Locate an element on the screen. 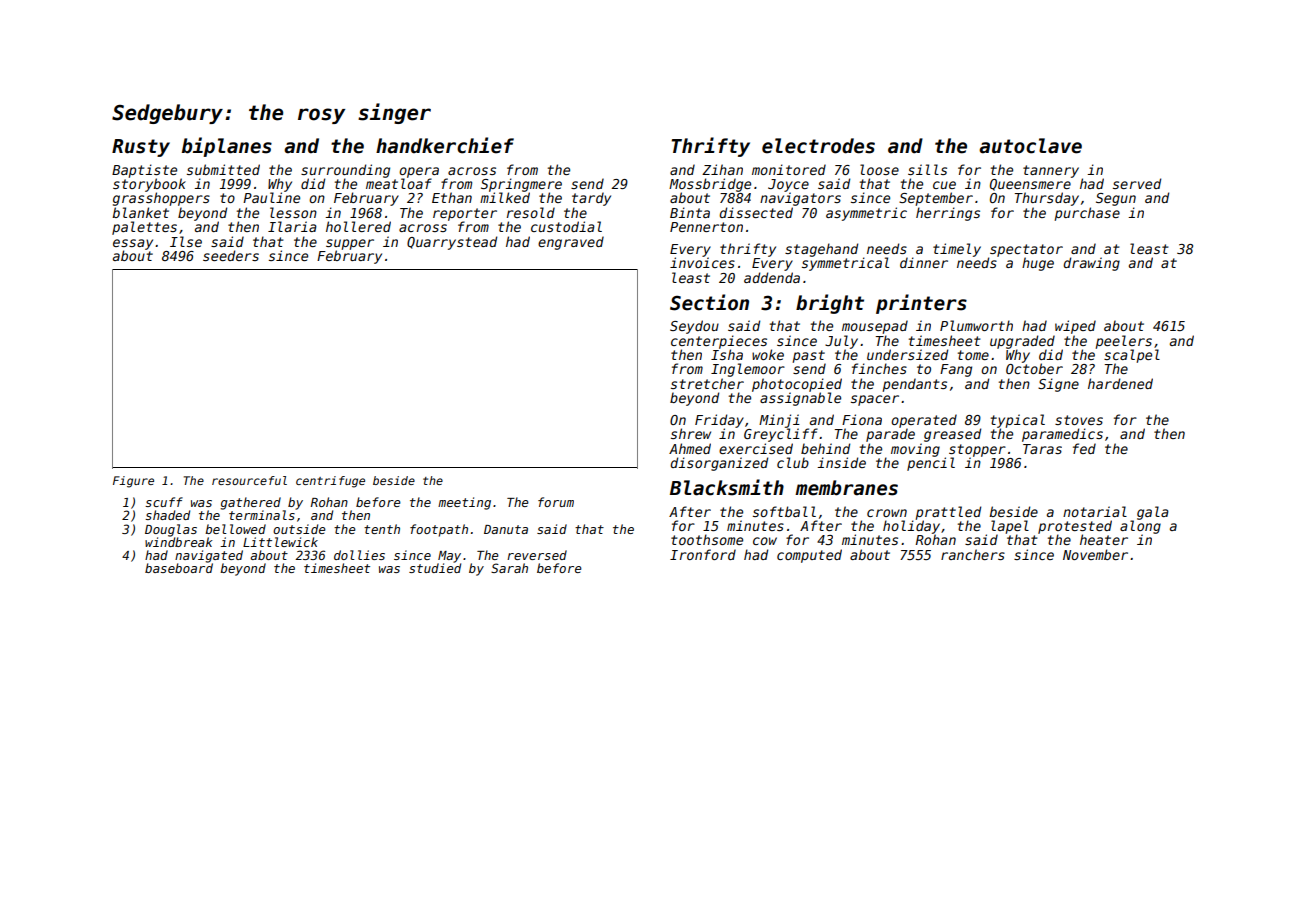 This screenshot has height=924, width=1308. hardened is located at coordinates (1120, 383).
